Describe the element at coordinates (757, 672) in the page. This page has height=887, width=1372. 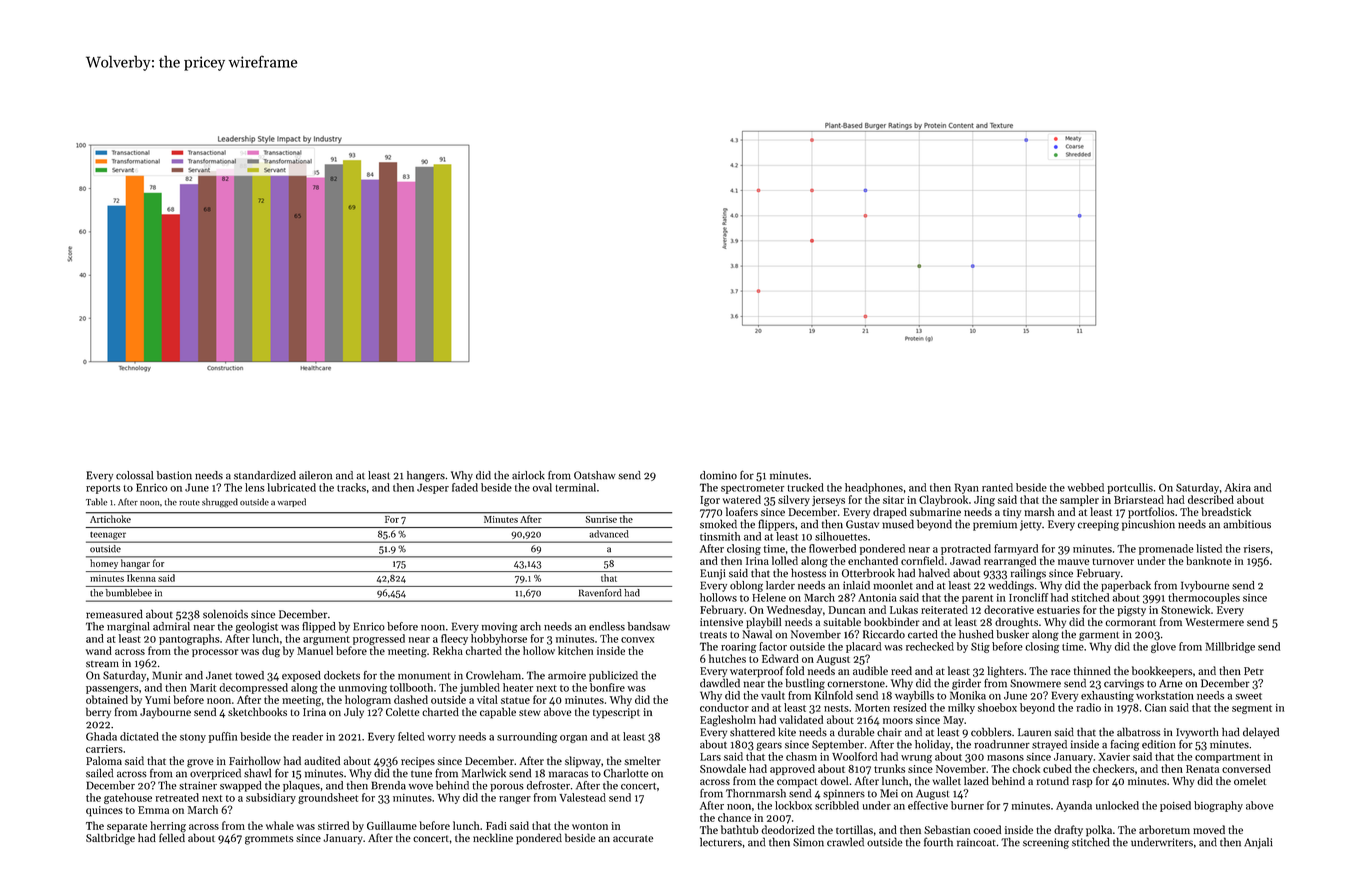
I see `waterproof` at that location.
